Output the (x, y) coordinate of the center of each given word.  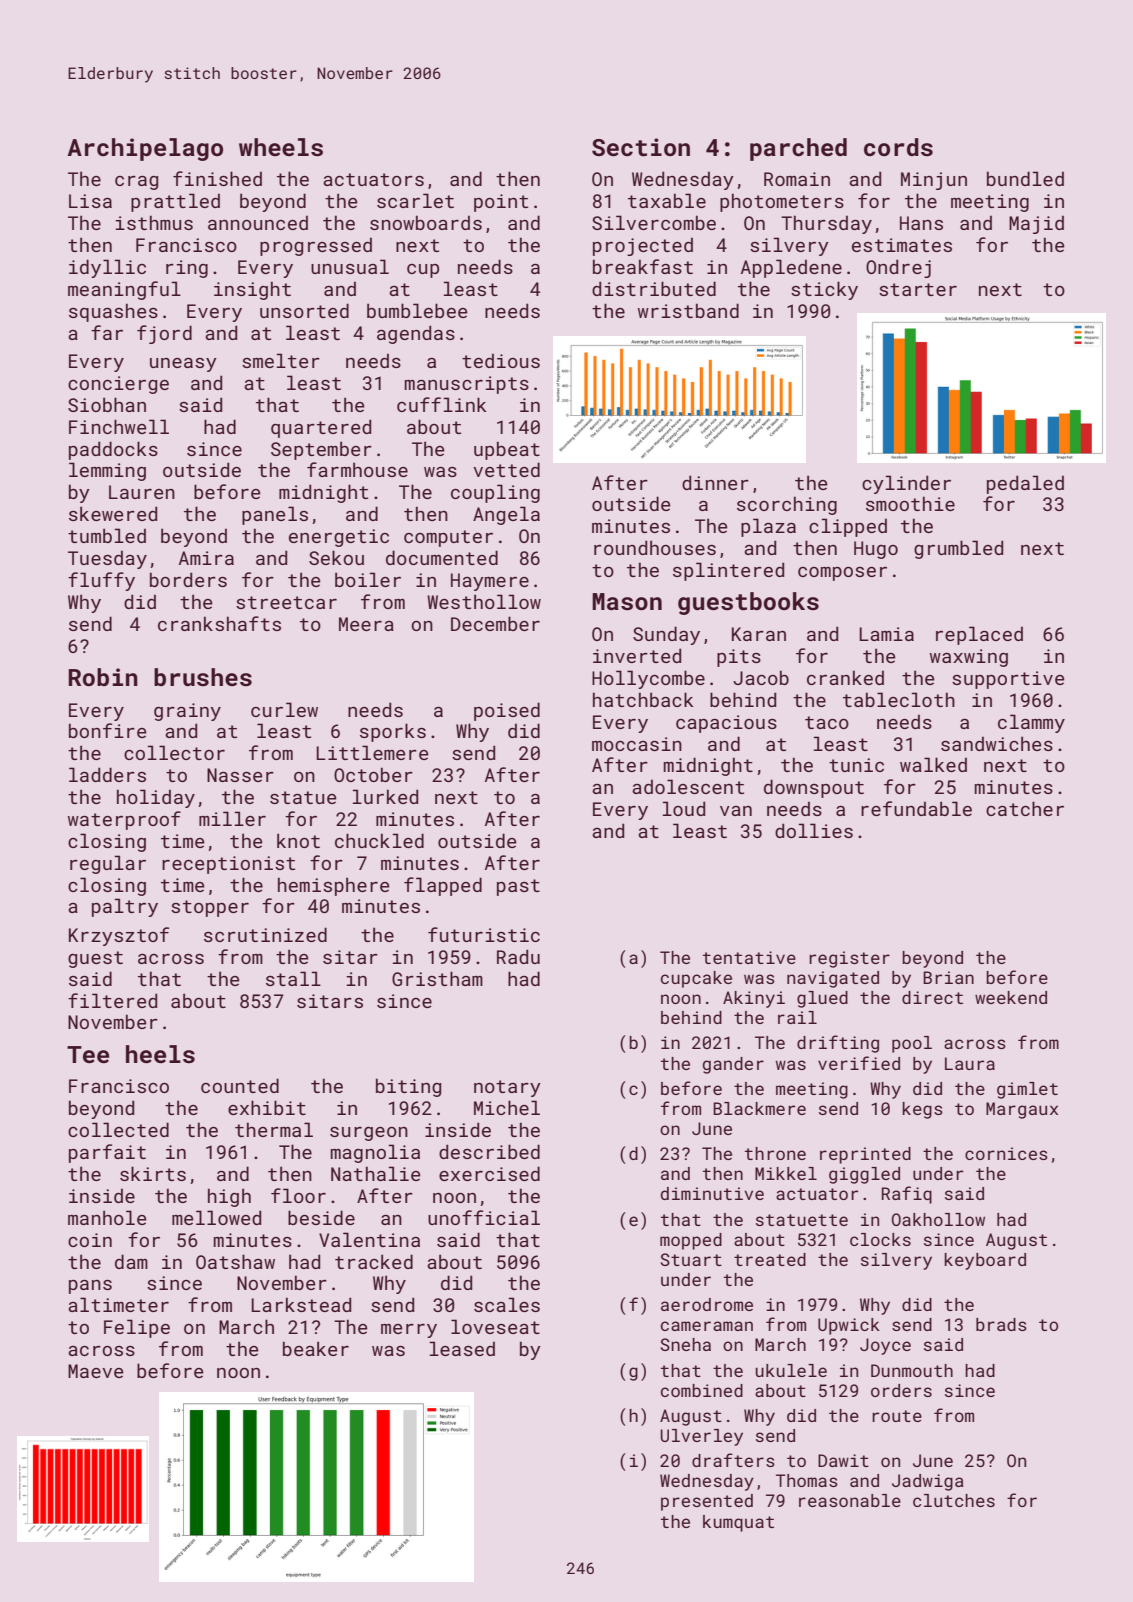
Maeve (95, 1371)
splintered (728, 571)
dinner (715, 482)
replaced (979, 635)
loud (684, 808)
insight (252, 290)
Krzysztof (119, 936)
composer (842, 574)
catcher (1025, 808)
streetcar (286, 602)
